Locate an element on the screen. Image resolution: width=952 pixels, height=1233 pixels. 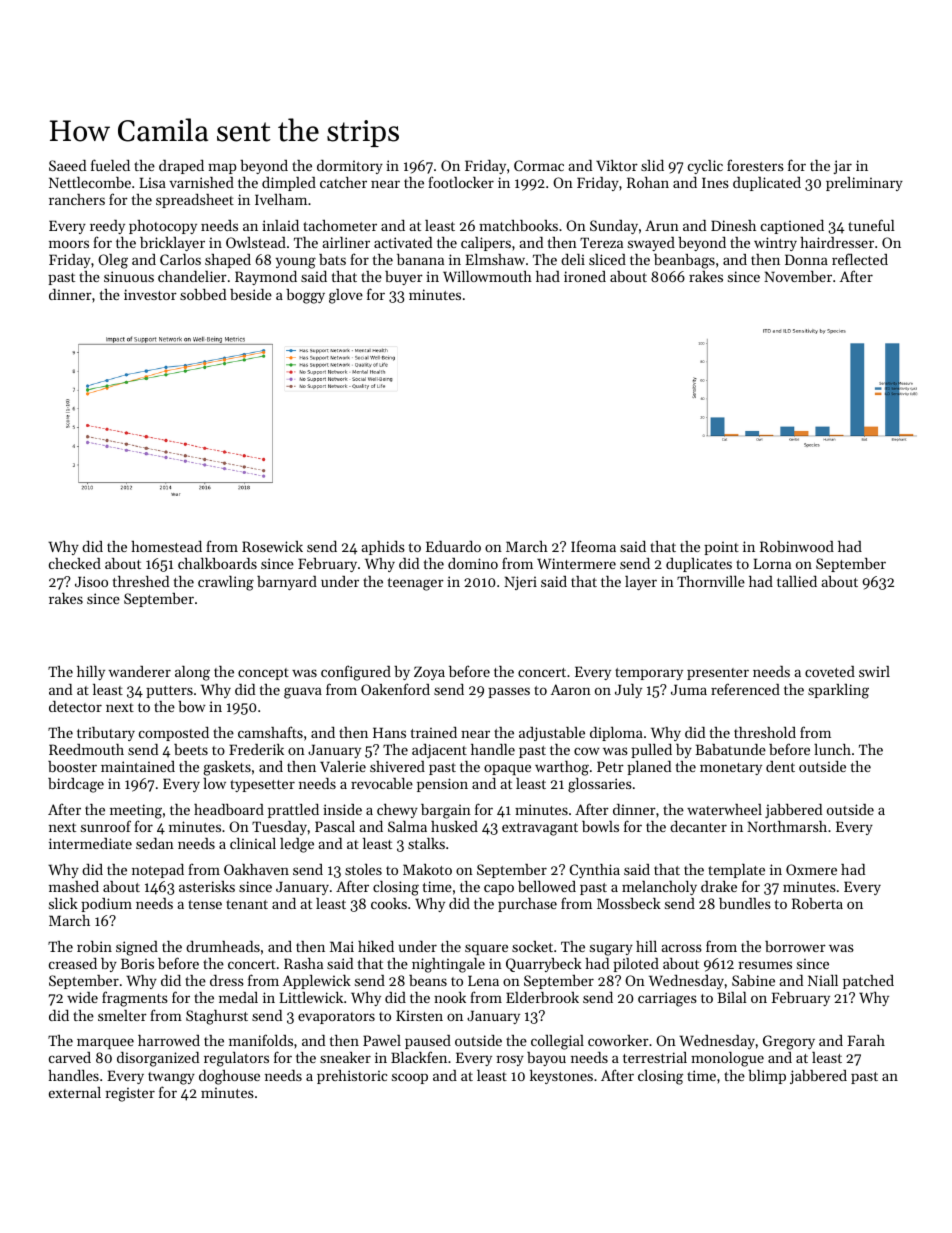
Cormac is located at coordinates (539, 165).
